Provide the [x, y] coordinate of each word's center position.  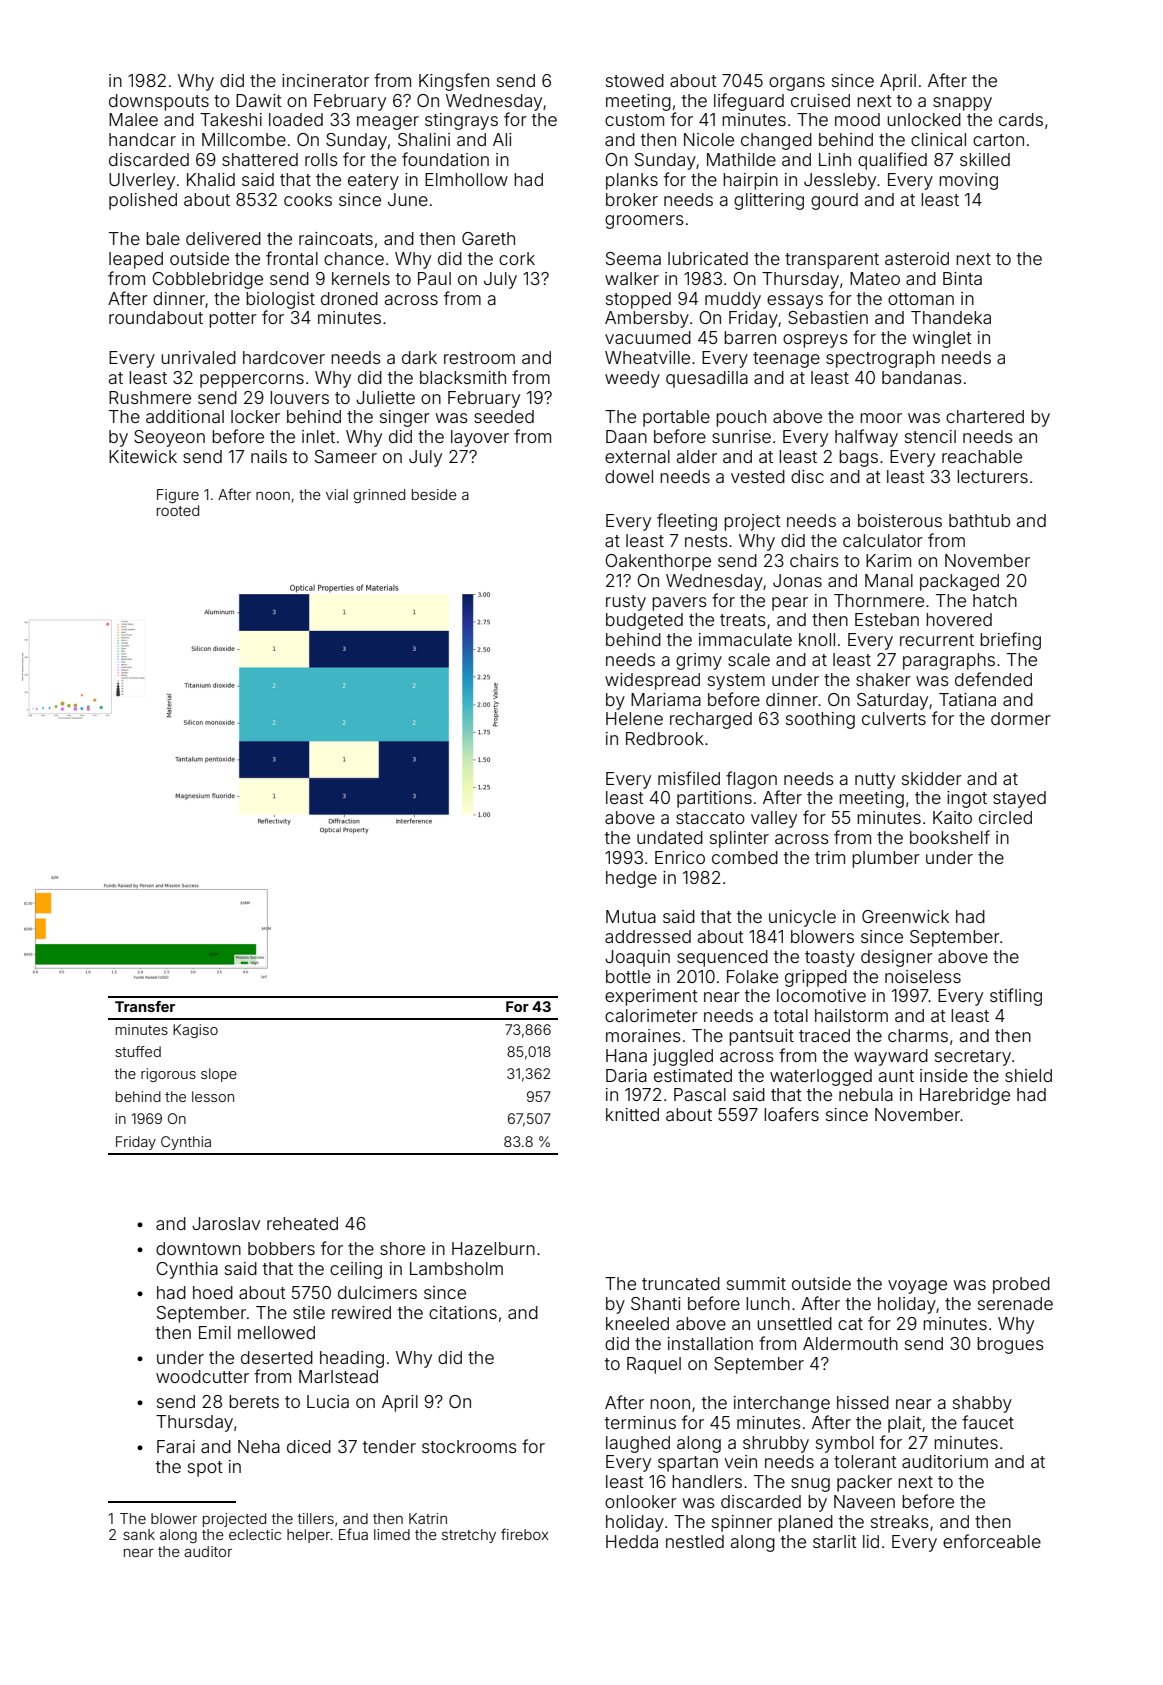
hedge [631, 879]
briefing [1010, 641]
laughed [638, 1444]
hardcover [284, 357]
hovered [959, 619]
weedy [632, 379]
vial [337, 494]
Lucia [328, 1401]
